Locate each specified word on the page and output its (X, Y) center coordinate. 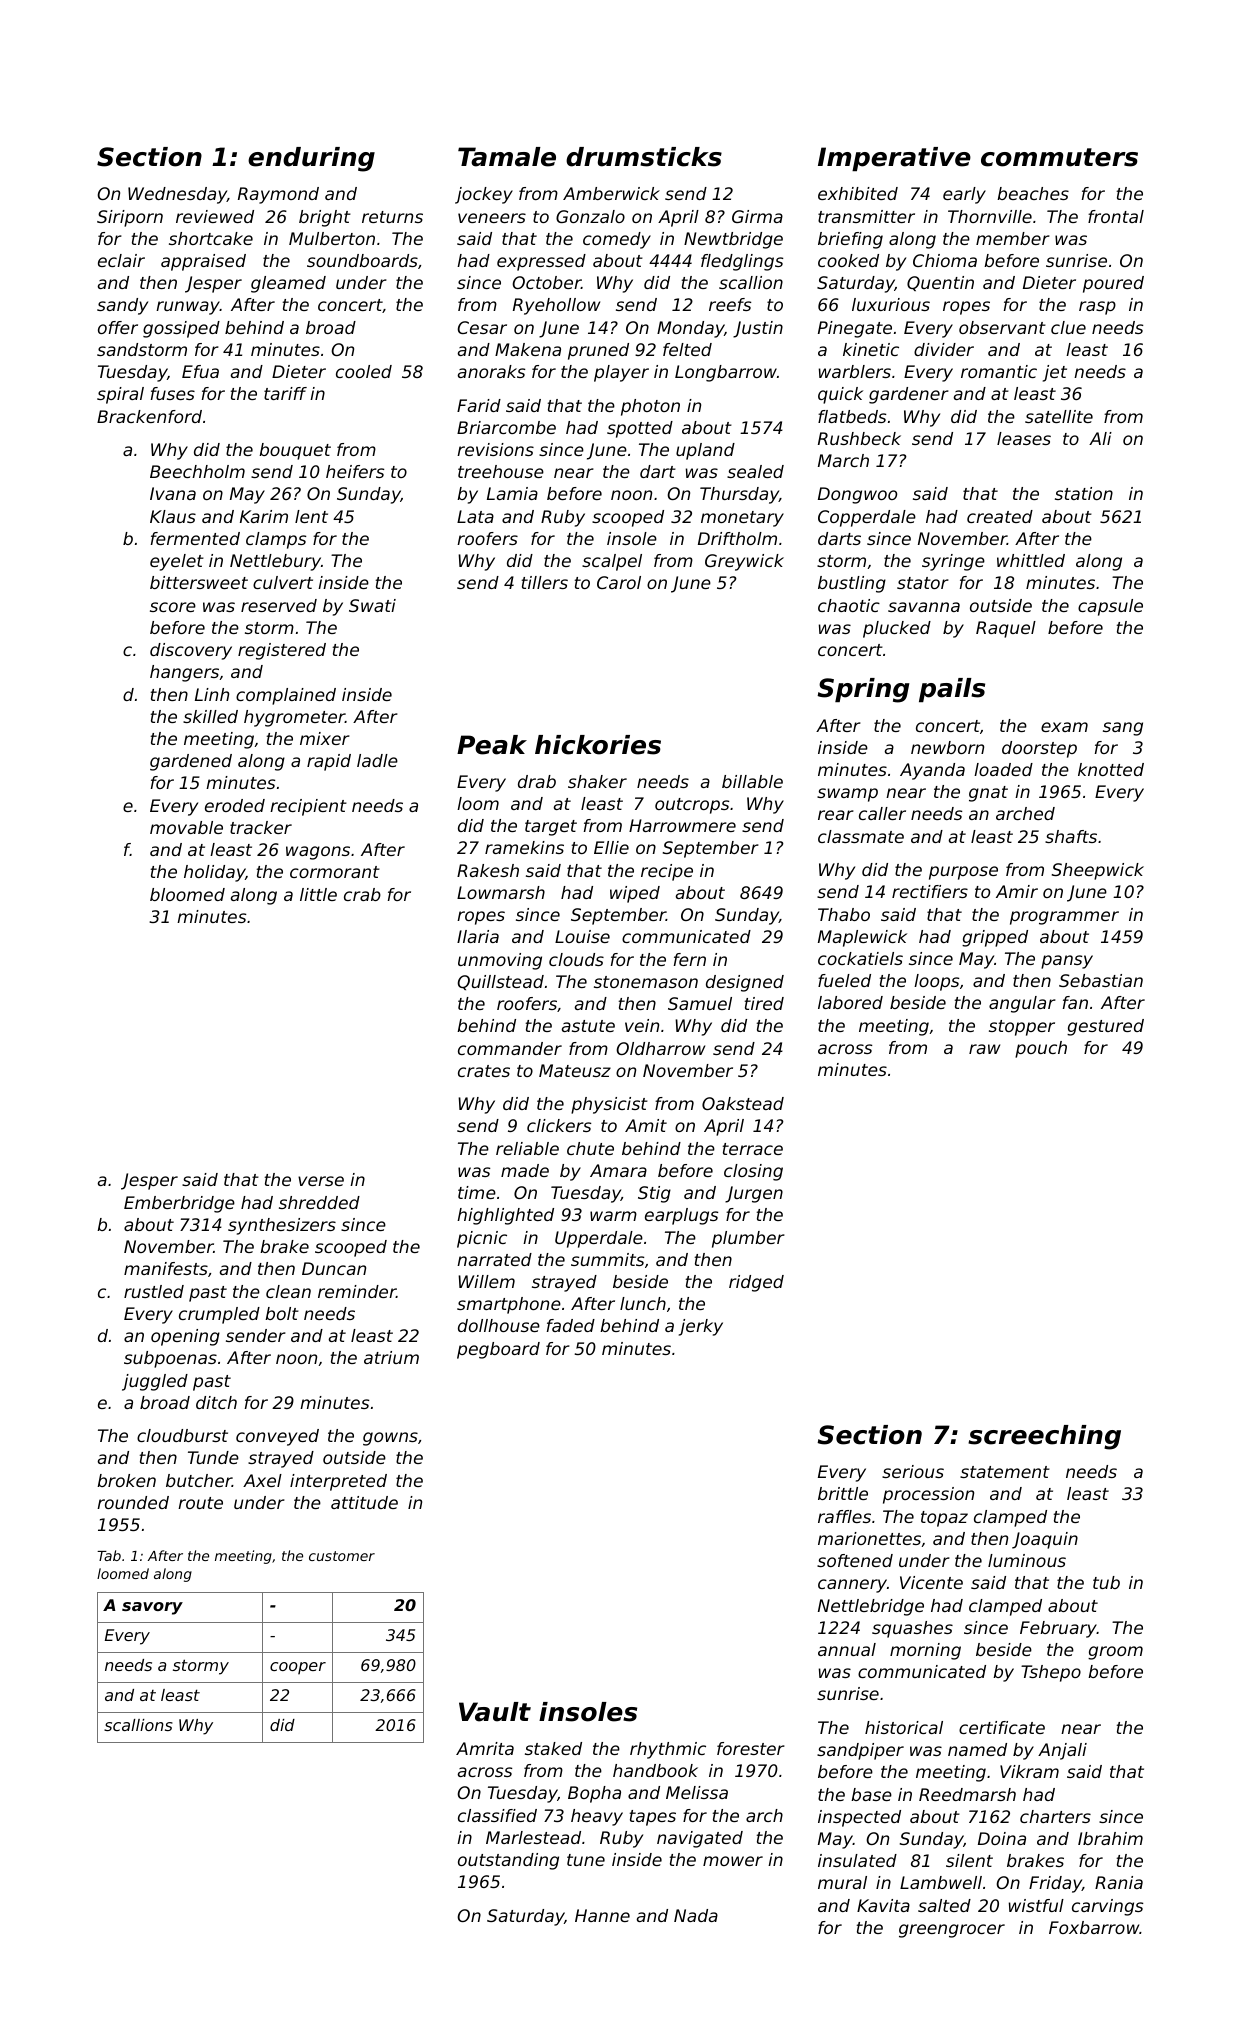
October (546, 282)
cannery (852, 1586)
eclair (121, 260)
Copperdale (867, 518)
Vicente (931, 1582)
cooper (298, 1668)
